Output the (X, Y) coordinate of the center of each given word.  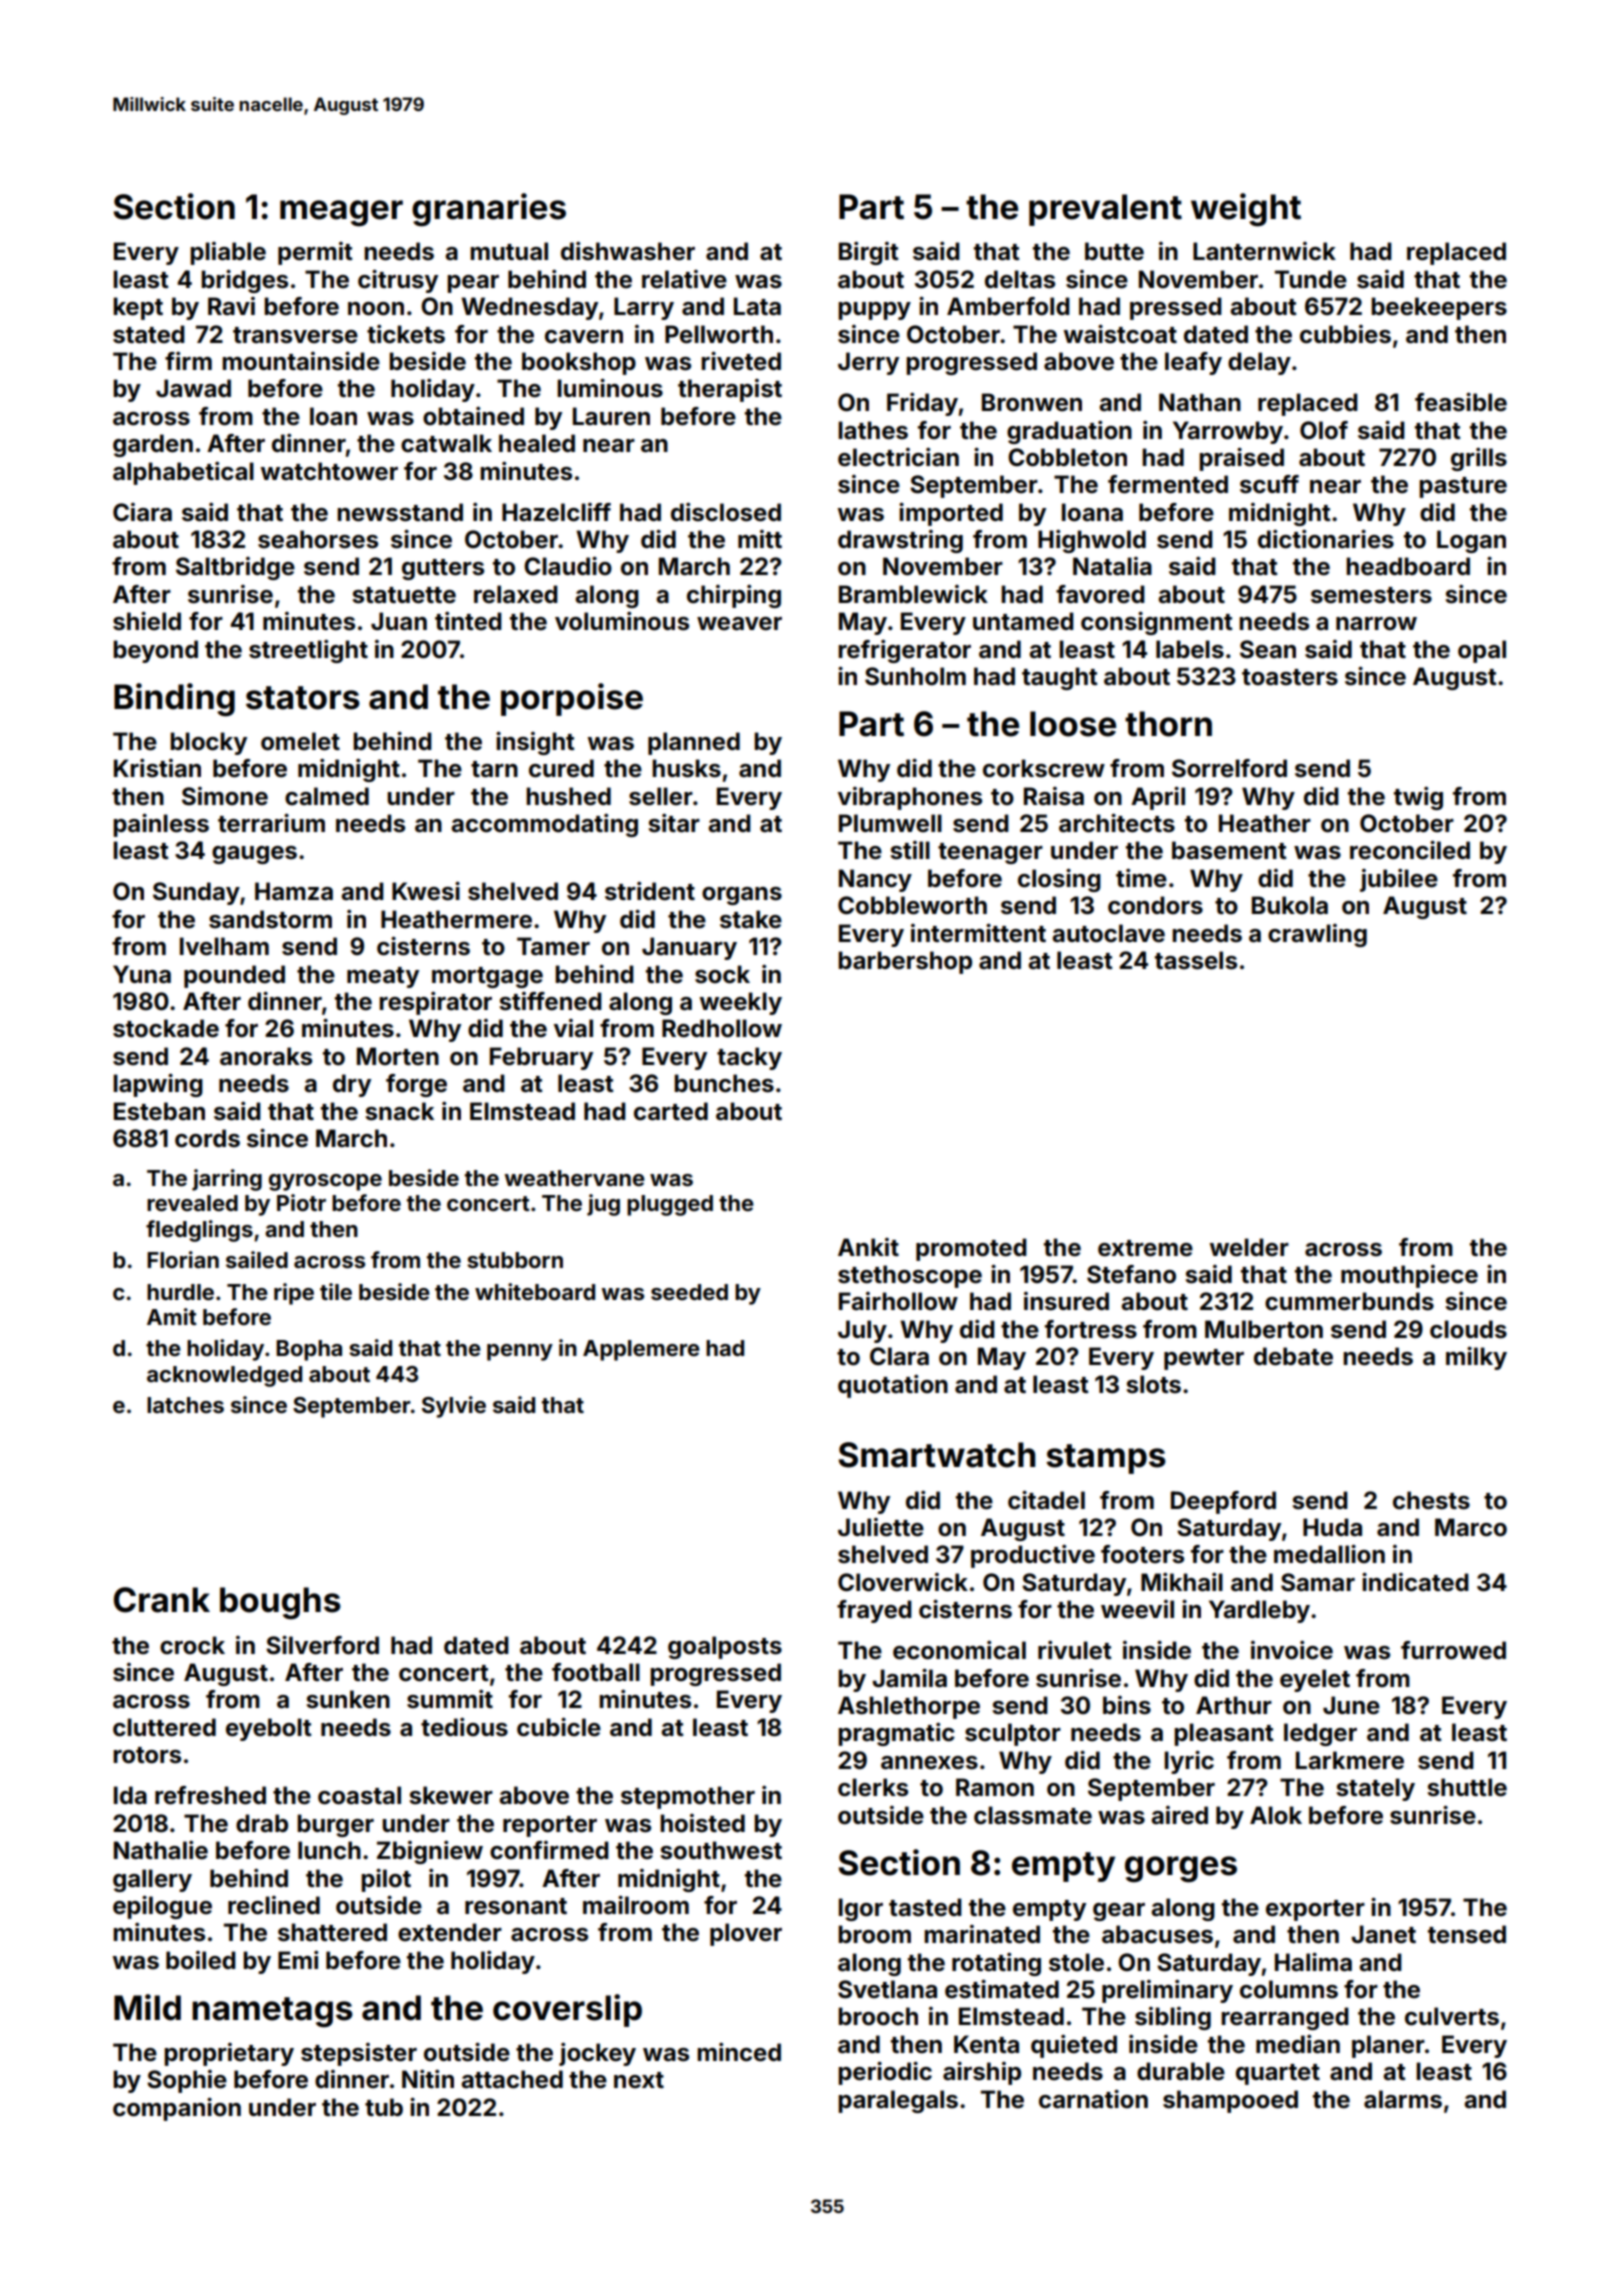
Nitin (428, 2079)
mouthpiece (1409, 1276)
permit (315, 253)
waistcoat (1120, 334)
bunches (724, 1083)
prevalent (1105, 210)
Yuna (142, 974)
